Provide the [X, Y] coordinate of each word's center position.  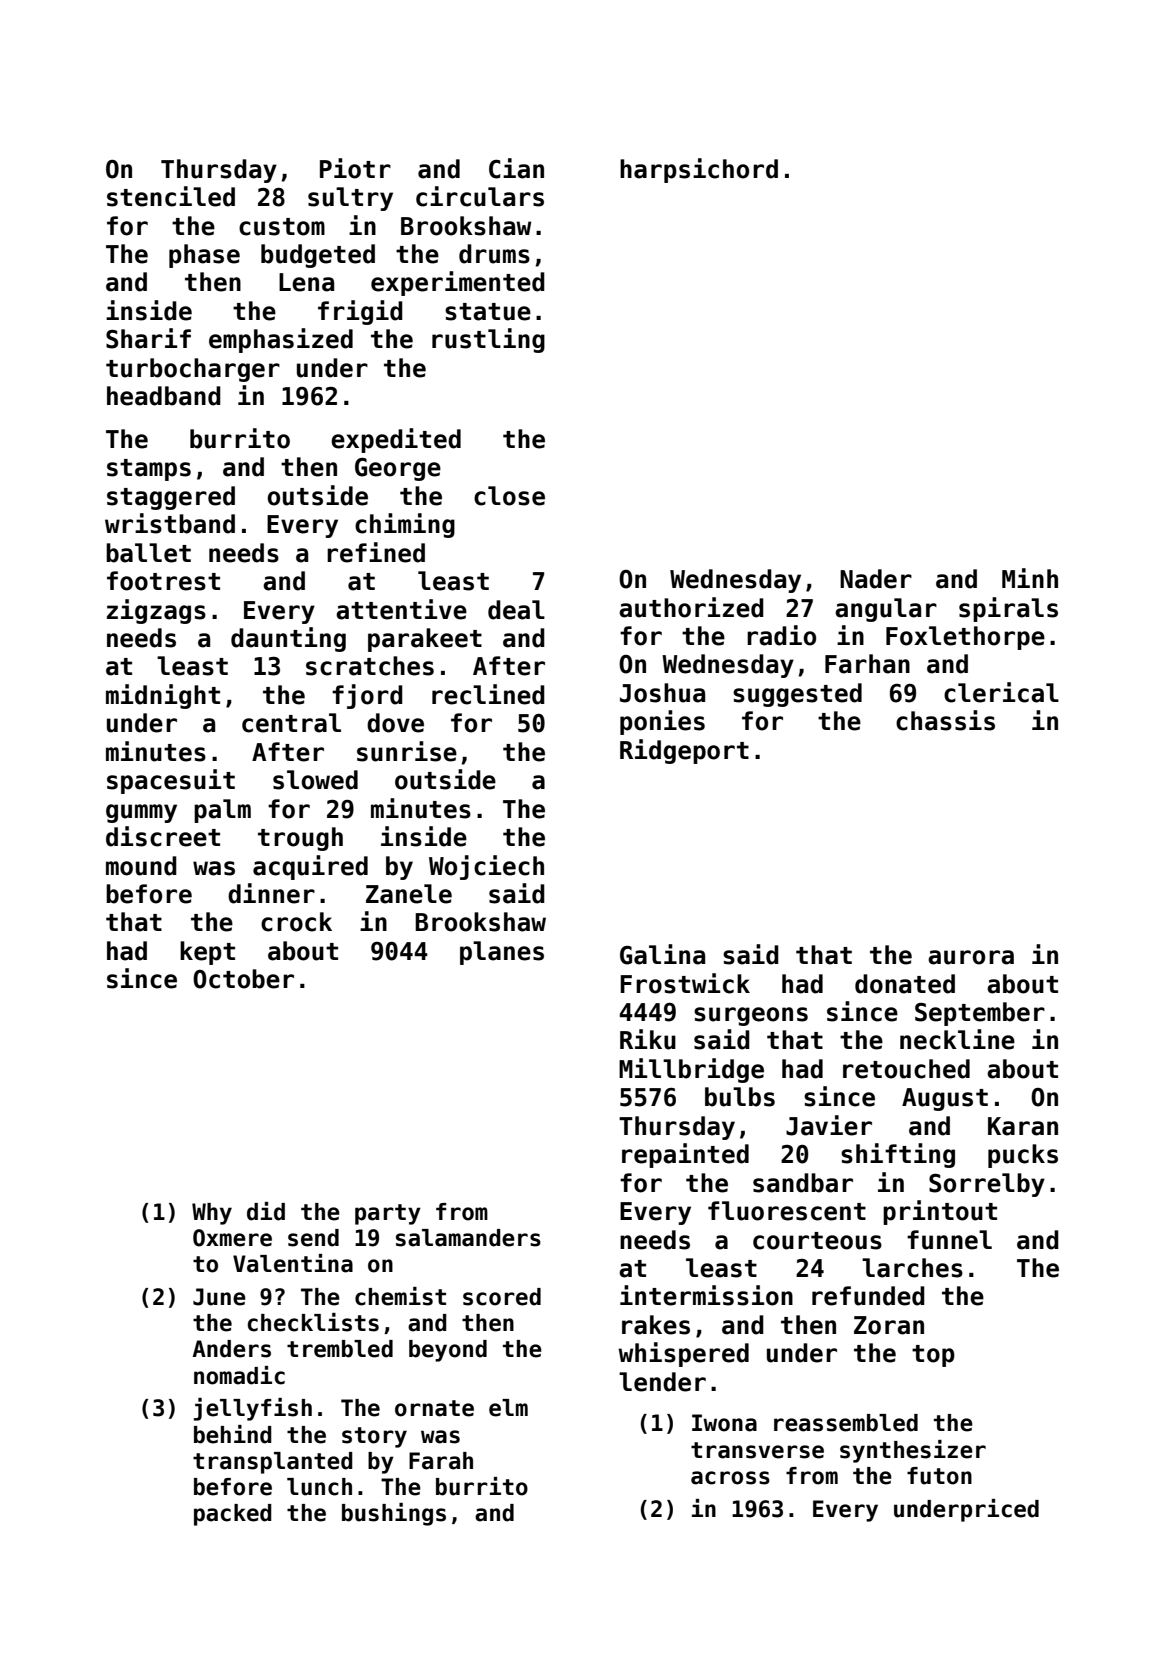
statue [488, 312]
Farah [441, 1461]
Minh [1030, 578]
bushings [394, 1514]
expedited [396, 440]
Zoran [889, 1325]
